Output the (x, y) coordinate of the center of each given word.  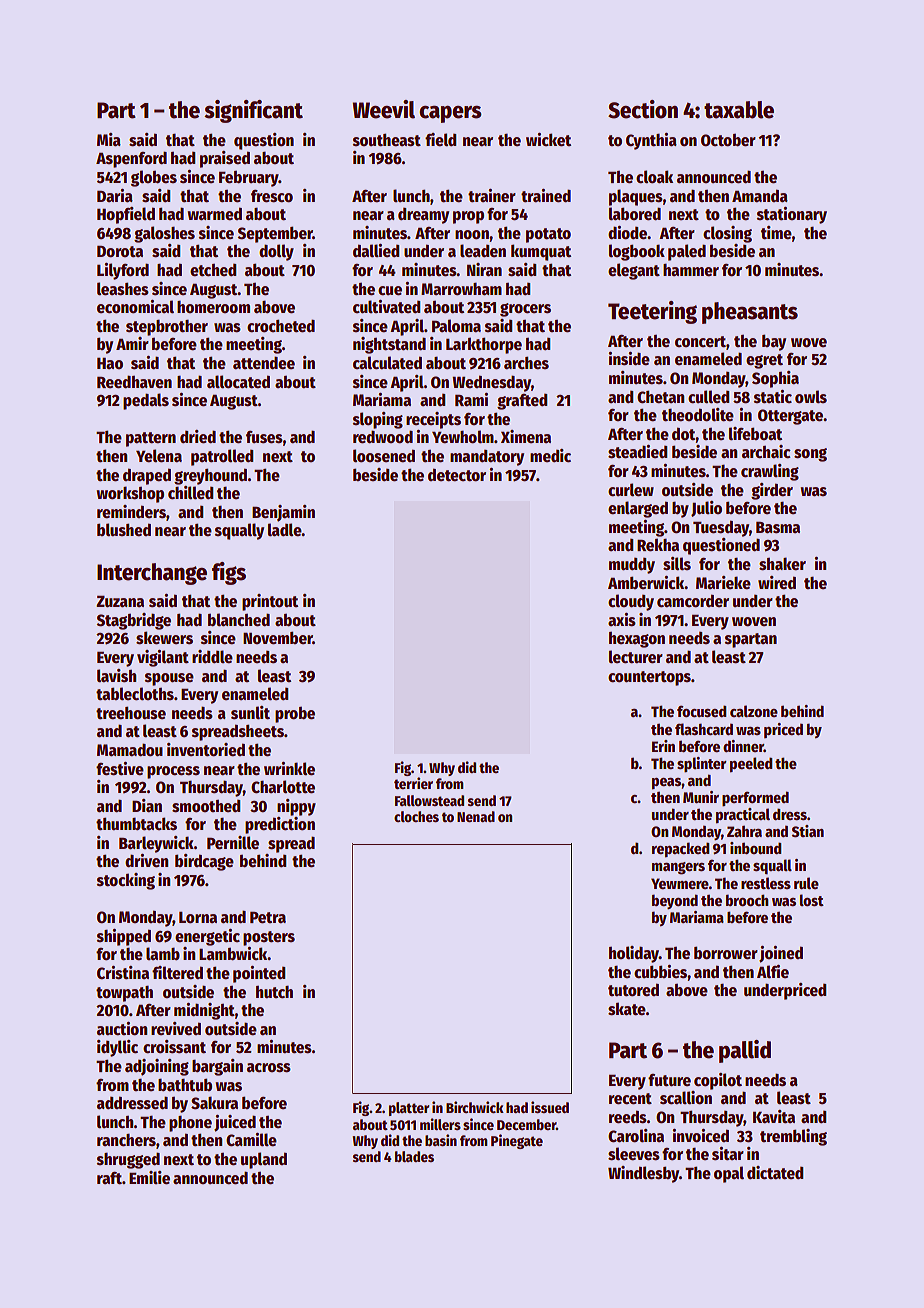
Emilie (149, 1178)
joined (781, 954)
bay (774, 342)
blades (414, 1156)
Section (643, 109)
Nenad (476, 816)
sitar (728, 1154)
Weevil (383, 109)
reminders (131, 512)
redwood (383, 437)
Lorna (198, 917)
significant (253, 111)
